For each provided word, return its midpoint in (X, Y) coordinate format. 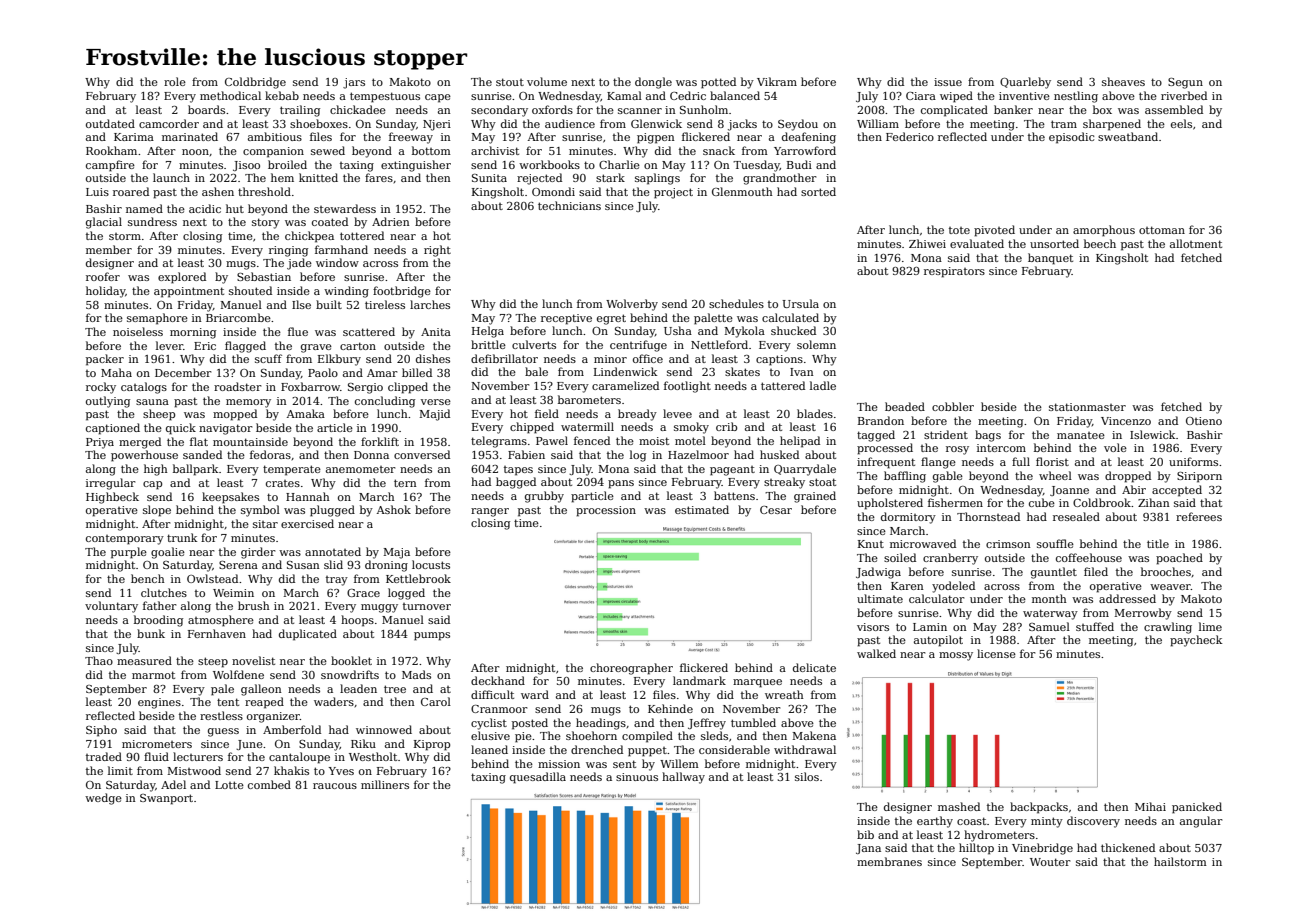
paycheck (1196, 641)
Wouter (1050, 862)
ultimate (880, 598)
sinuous (637, 777)
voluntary (111, 607)
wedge (103, 799)
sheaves (1123, 81)
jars (354, 83)
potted (718, 83)
